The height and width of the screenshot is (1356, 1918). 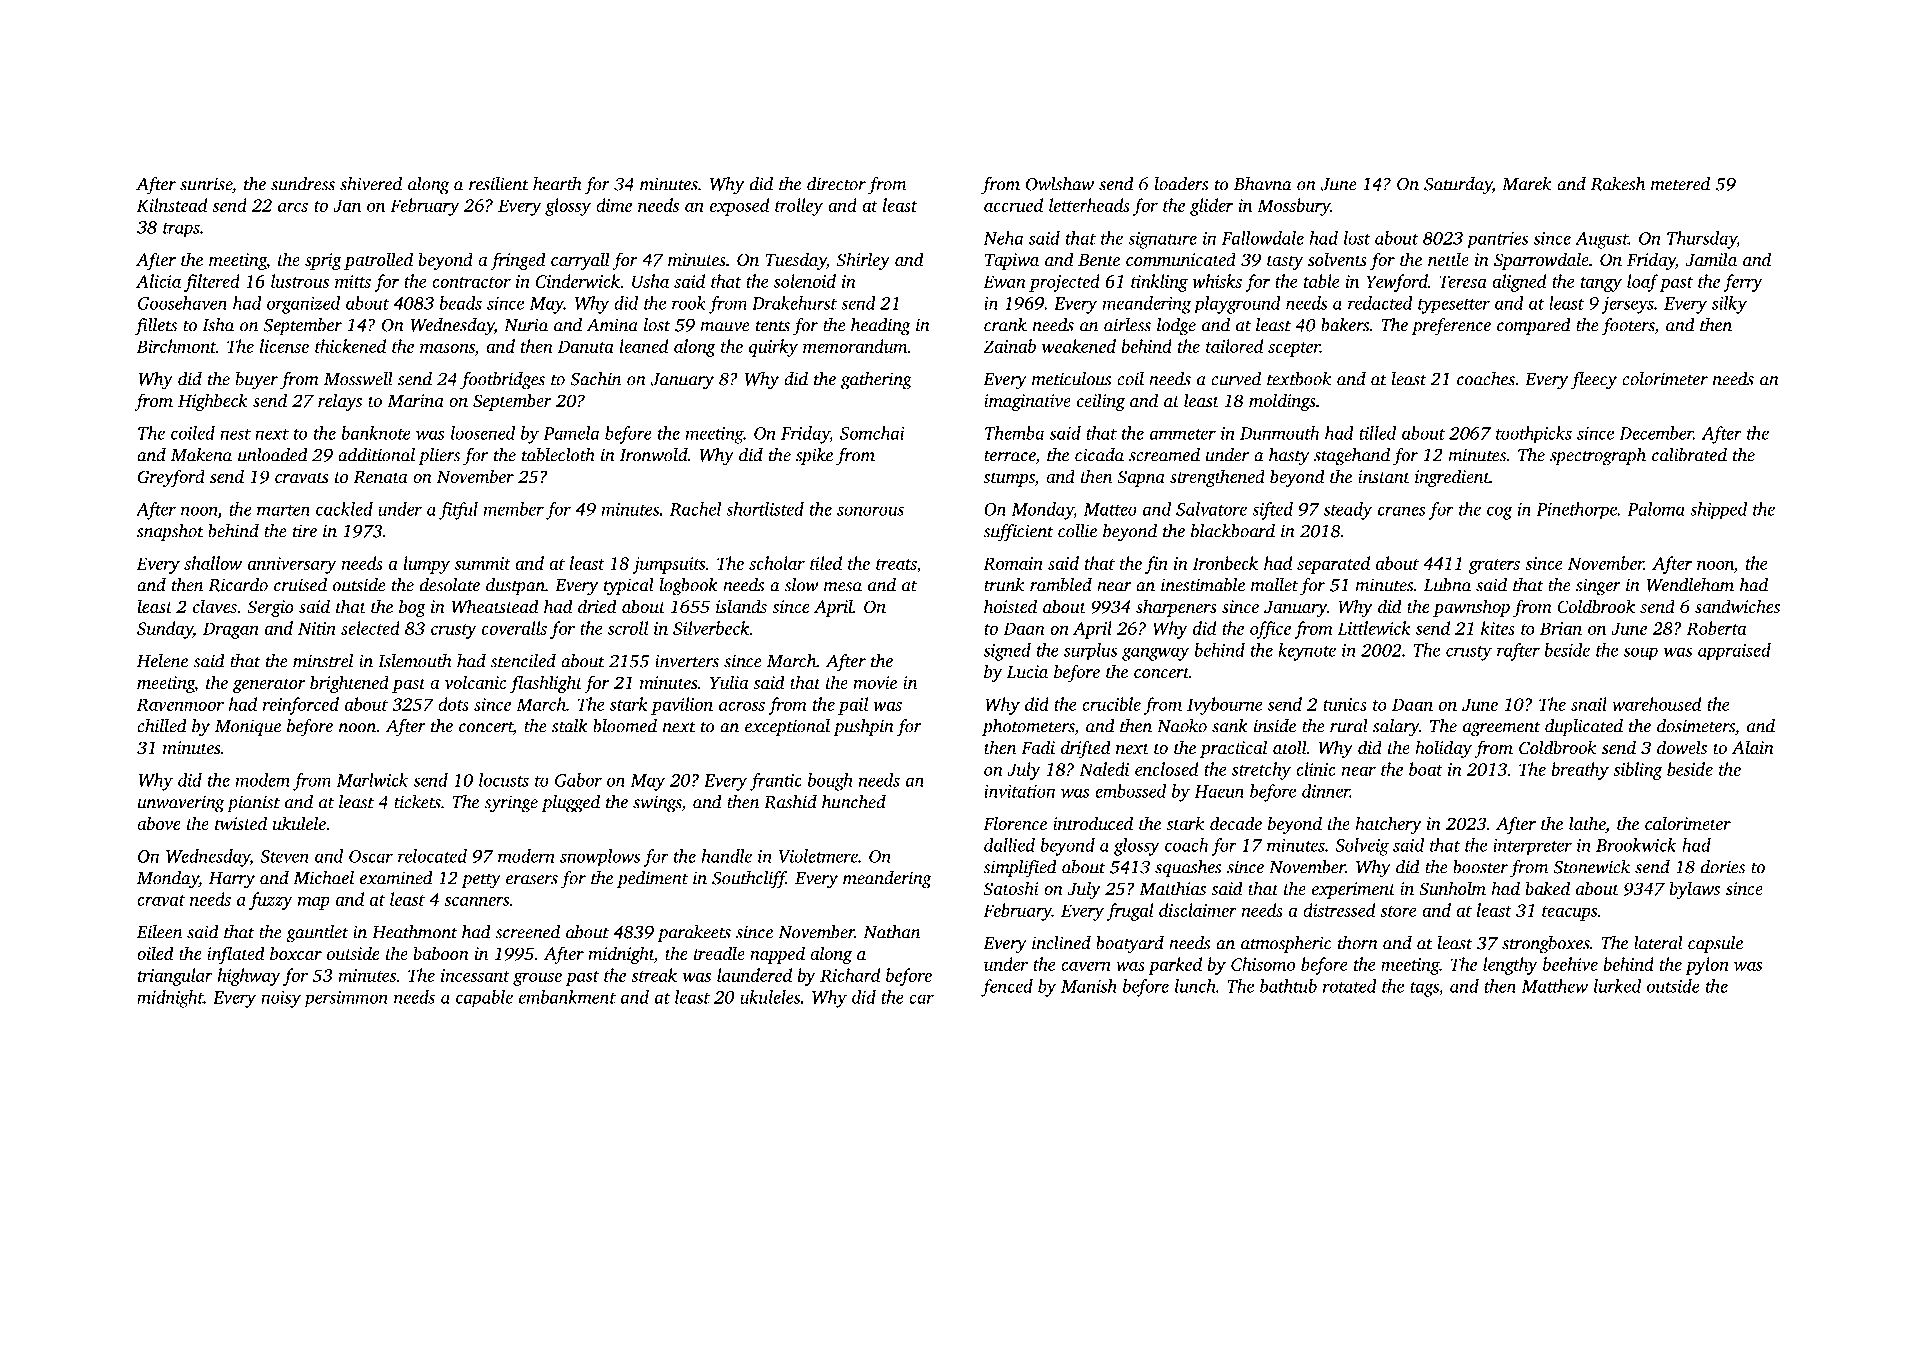 I want to click on jerseys, so click(x=1628, y=305).
